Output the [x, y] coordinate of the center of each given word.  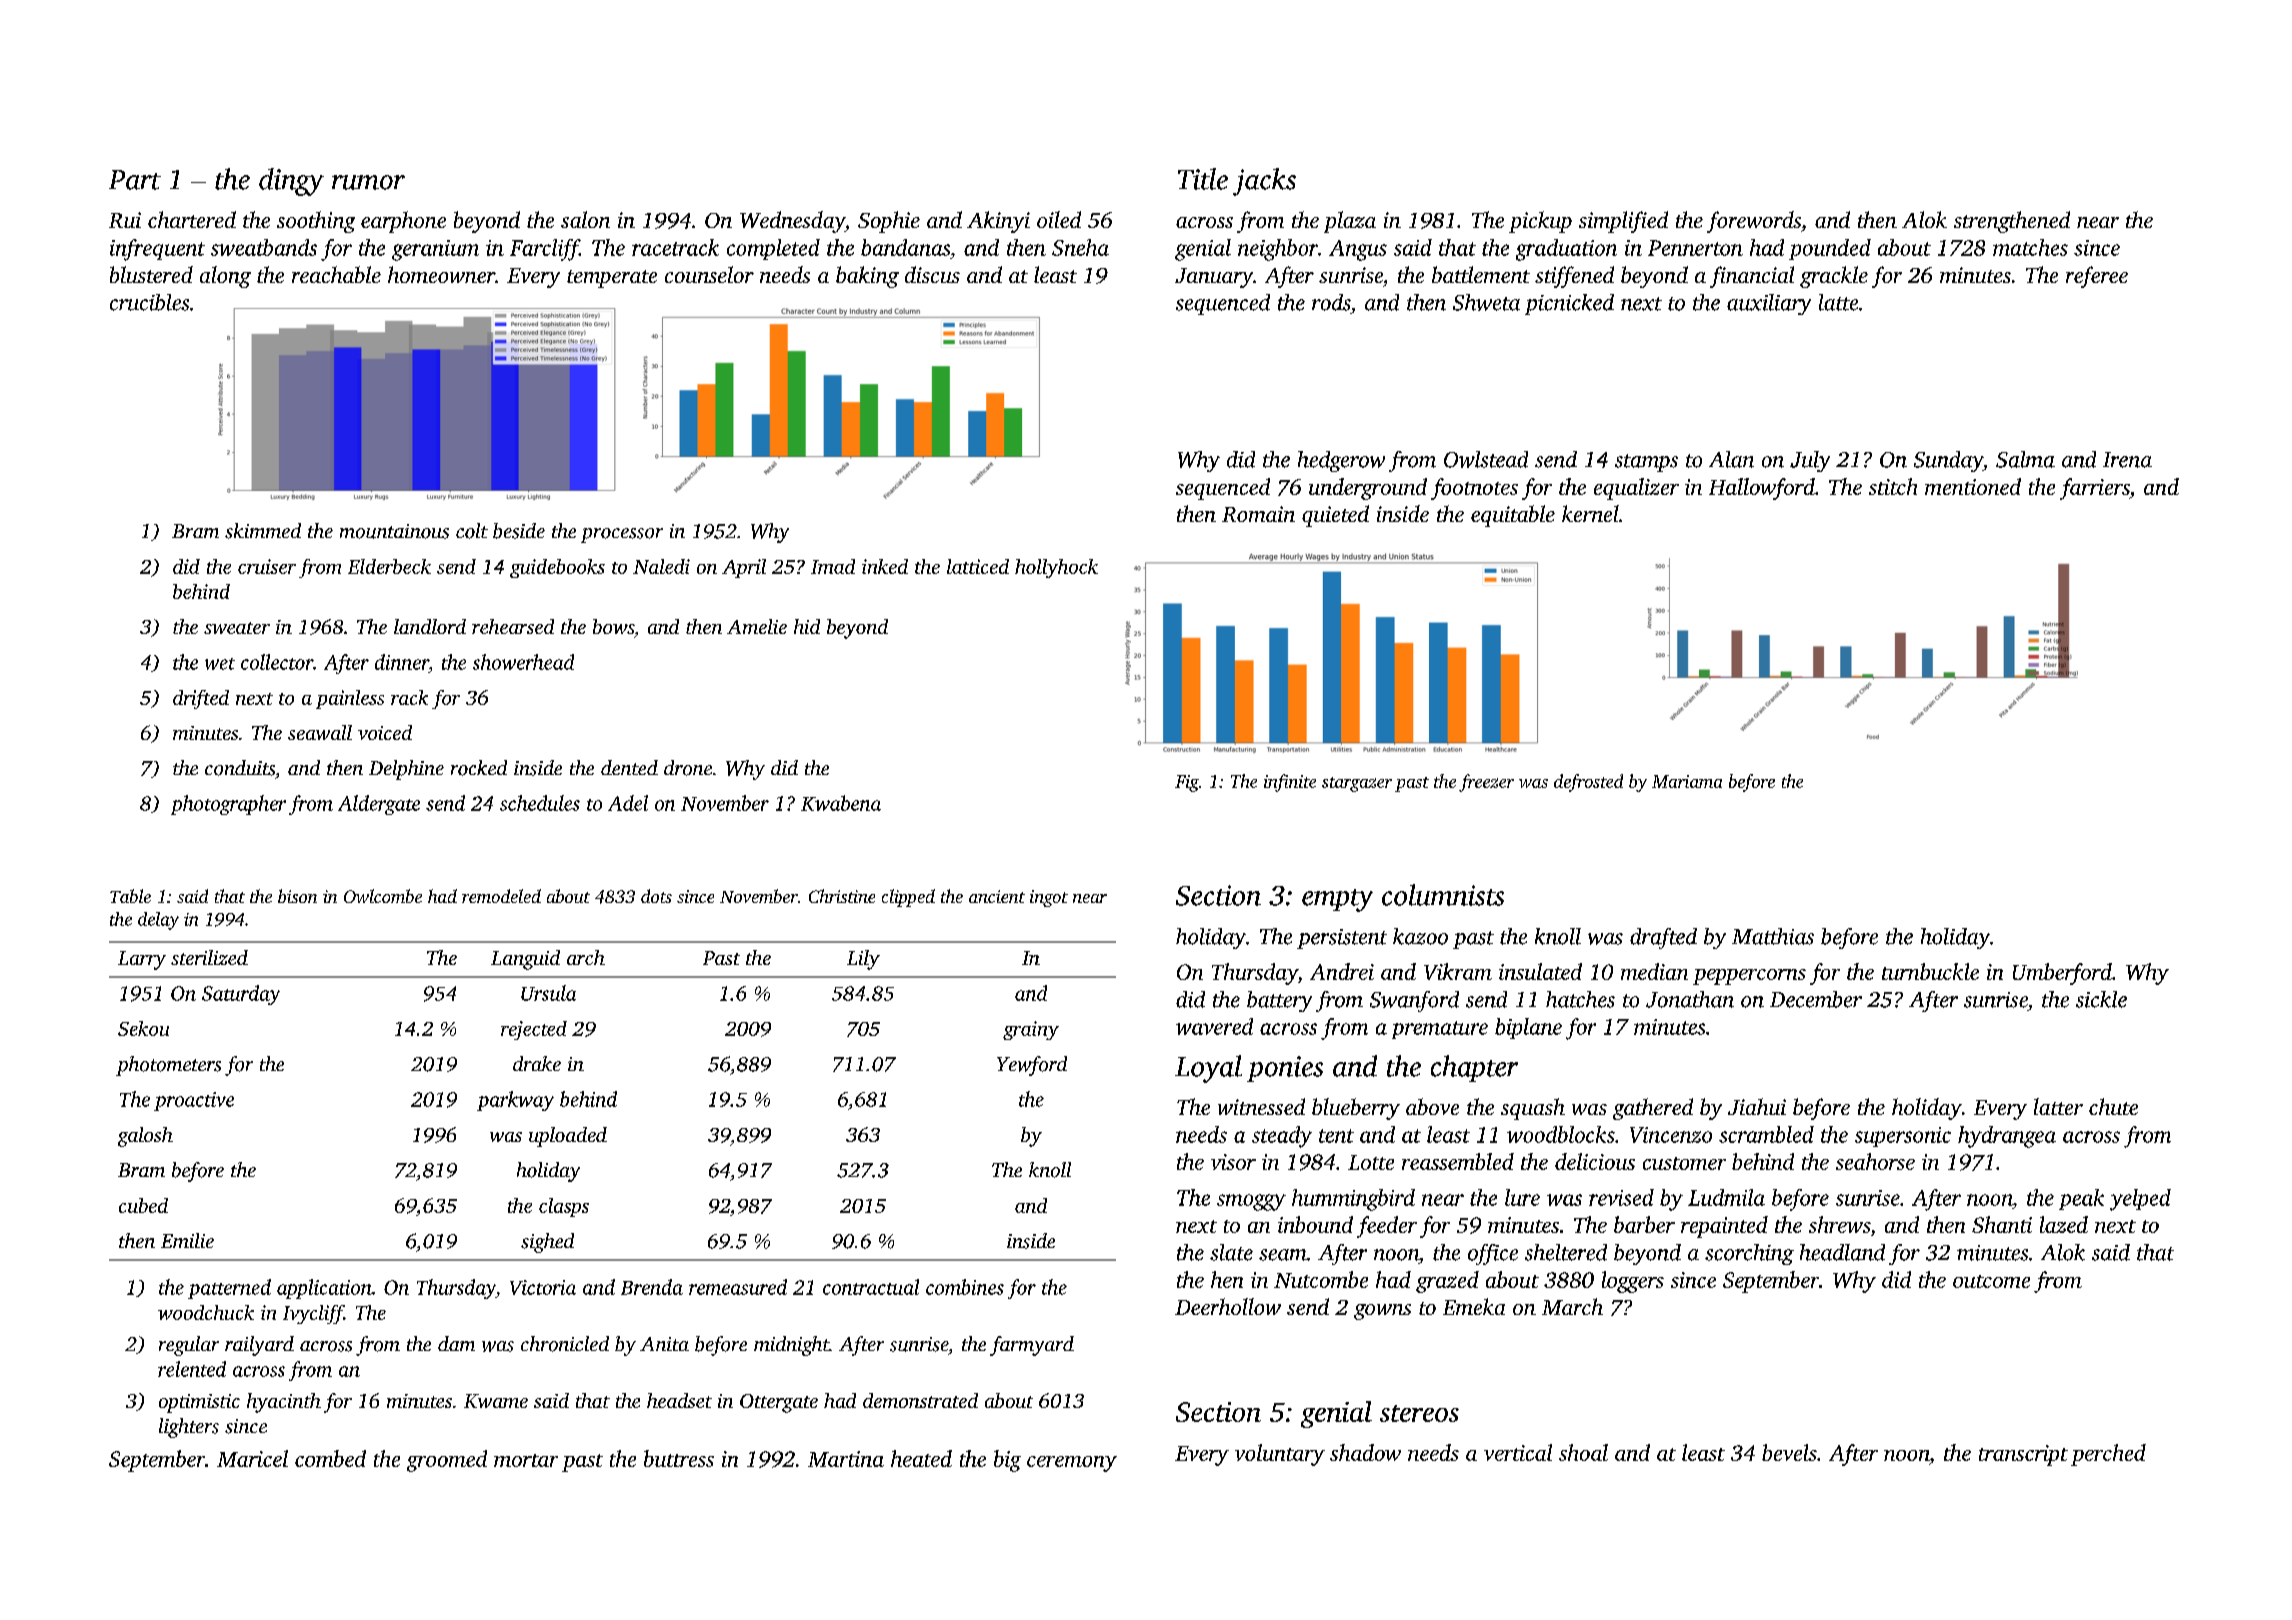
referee [2097, 277]
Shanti [2002, 1224]
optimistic [199, 1403]
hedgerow [1341, 461]
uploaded [568, 1137]
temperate [612, 279]
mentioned [1973, 486]
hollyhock [1056, 568]
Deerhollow [1228, 1306]
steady [1282, 1137]
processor [622, 535]
